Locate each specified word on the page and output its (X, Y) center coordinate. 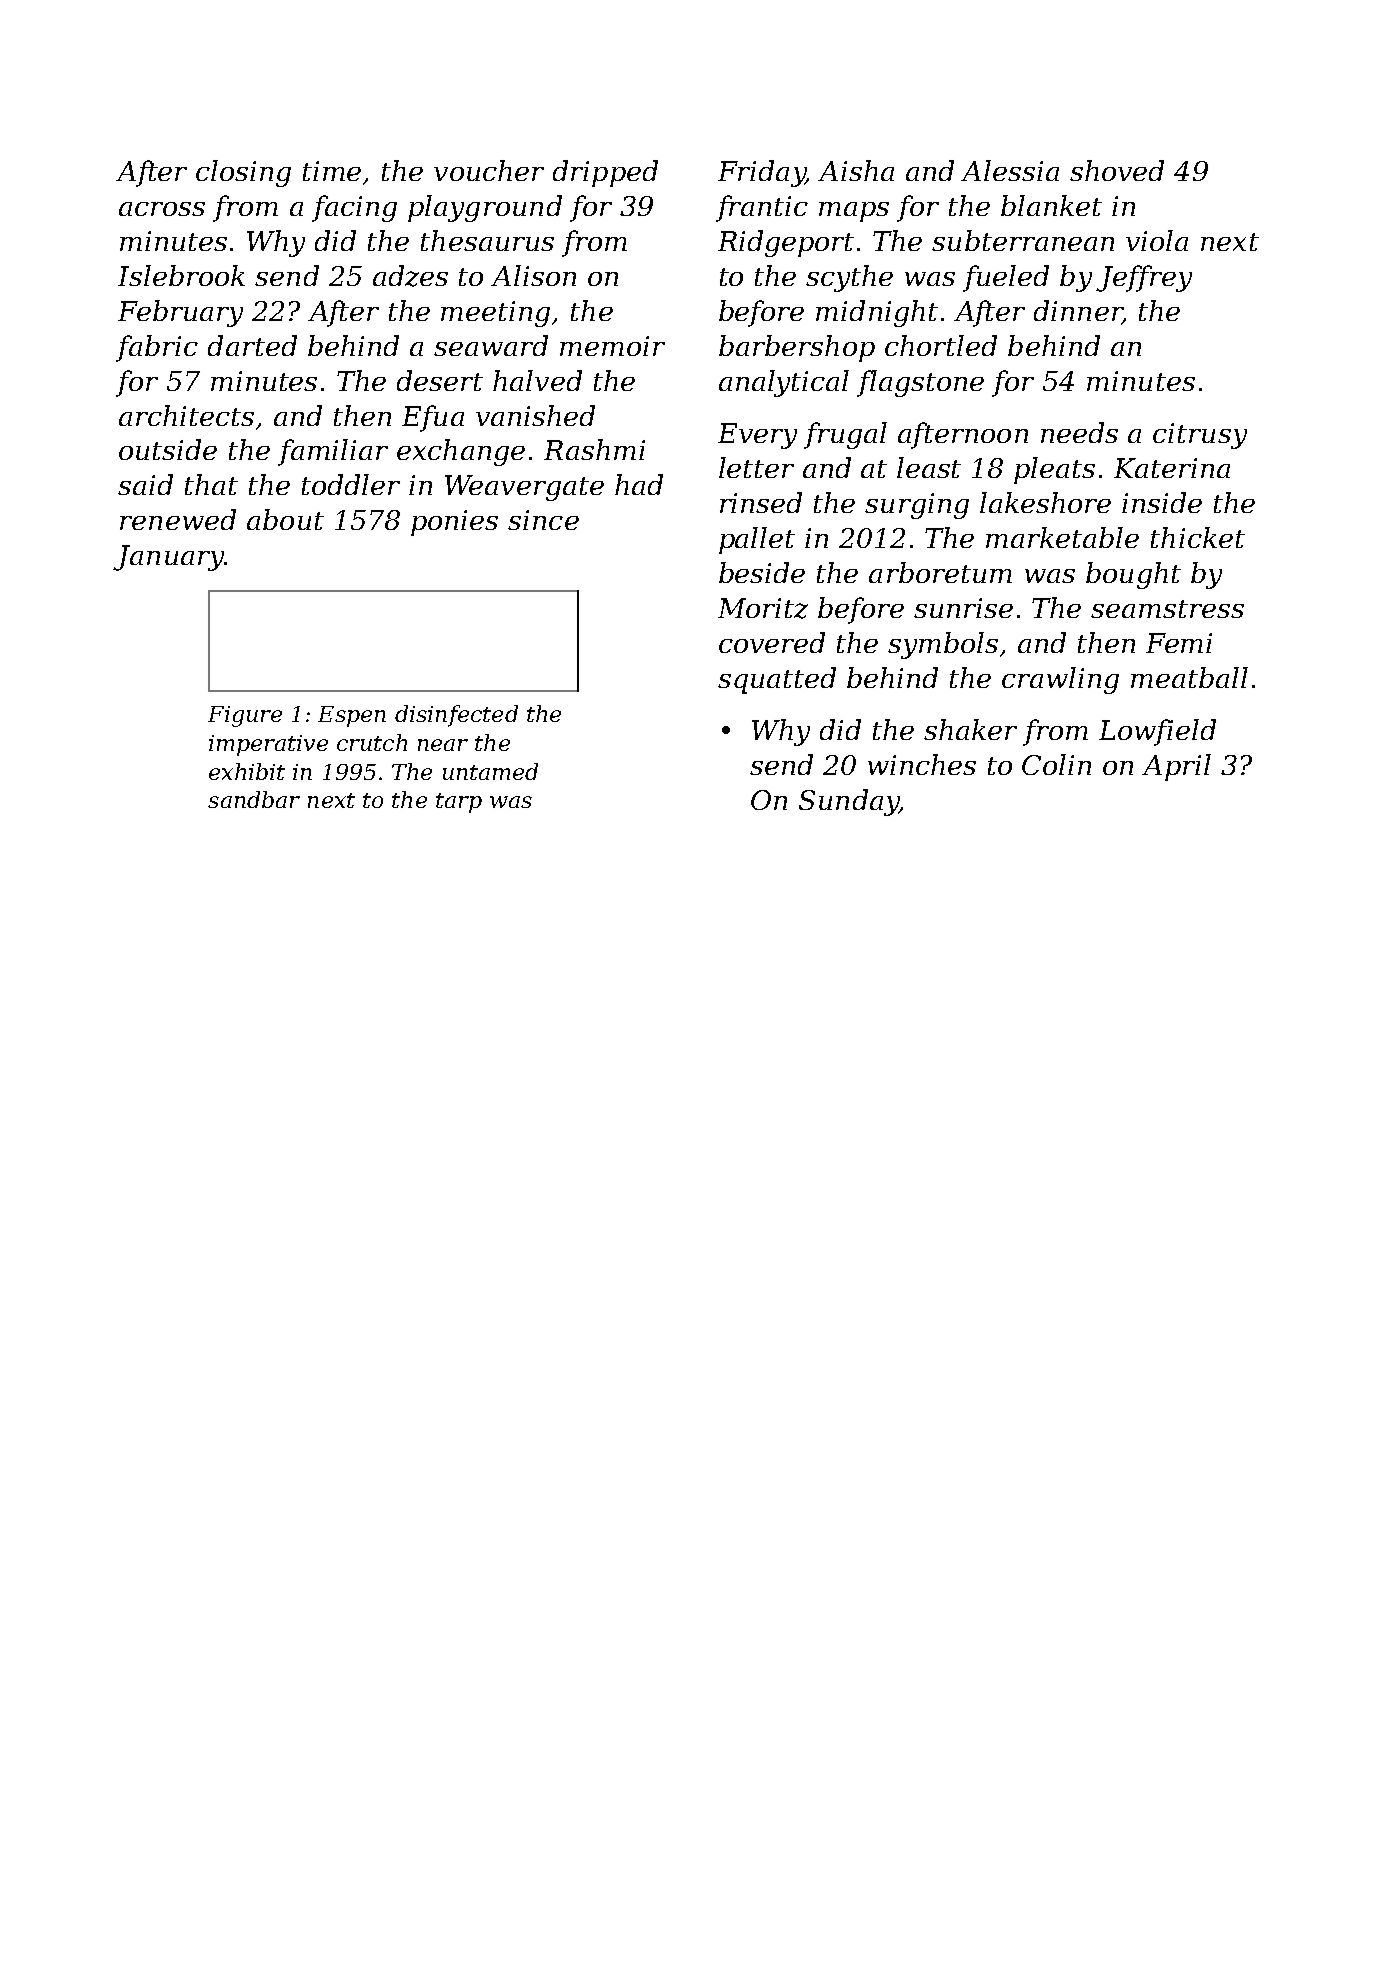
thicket (1198, 537)
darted (252, 345)
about (285, 519)
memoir (612, 346)
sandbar (254, 799)
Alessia (1010, 170)
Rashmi (594, 449)
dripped (605, 173)
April (1176, 767)
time (332, 171)
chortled (941, 345)
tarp (459, 803)
